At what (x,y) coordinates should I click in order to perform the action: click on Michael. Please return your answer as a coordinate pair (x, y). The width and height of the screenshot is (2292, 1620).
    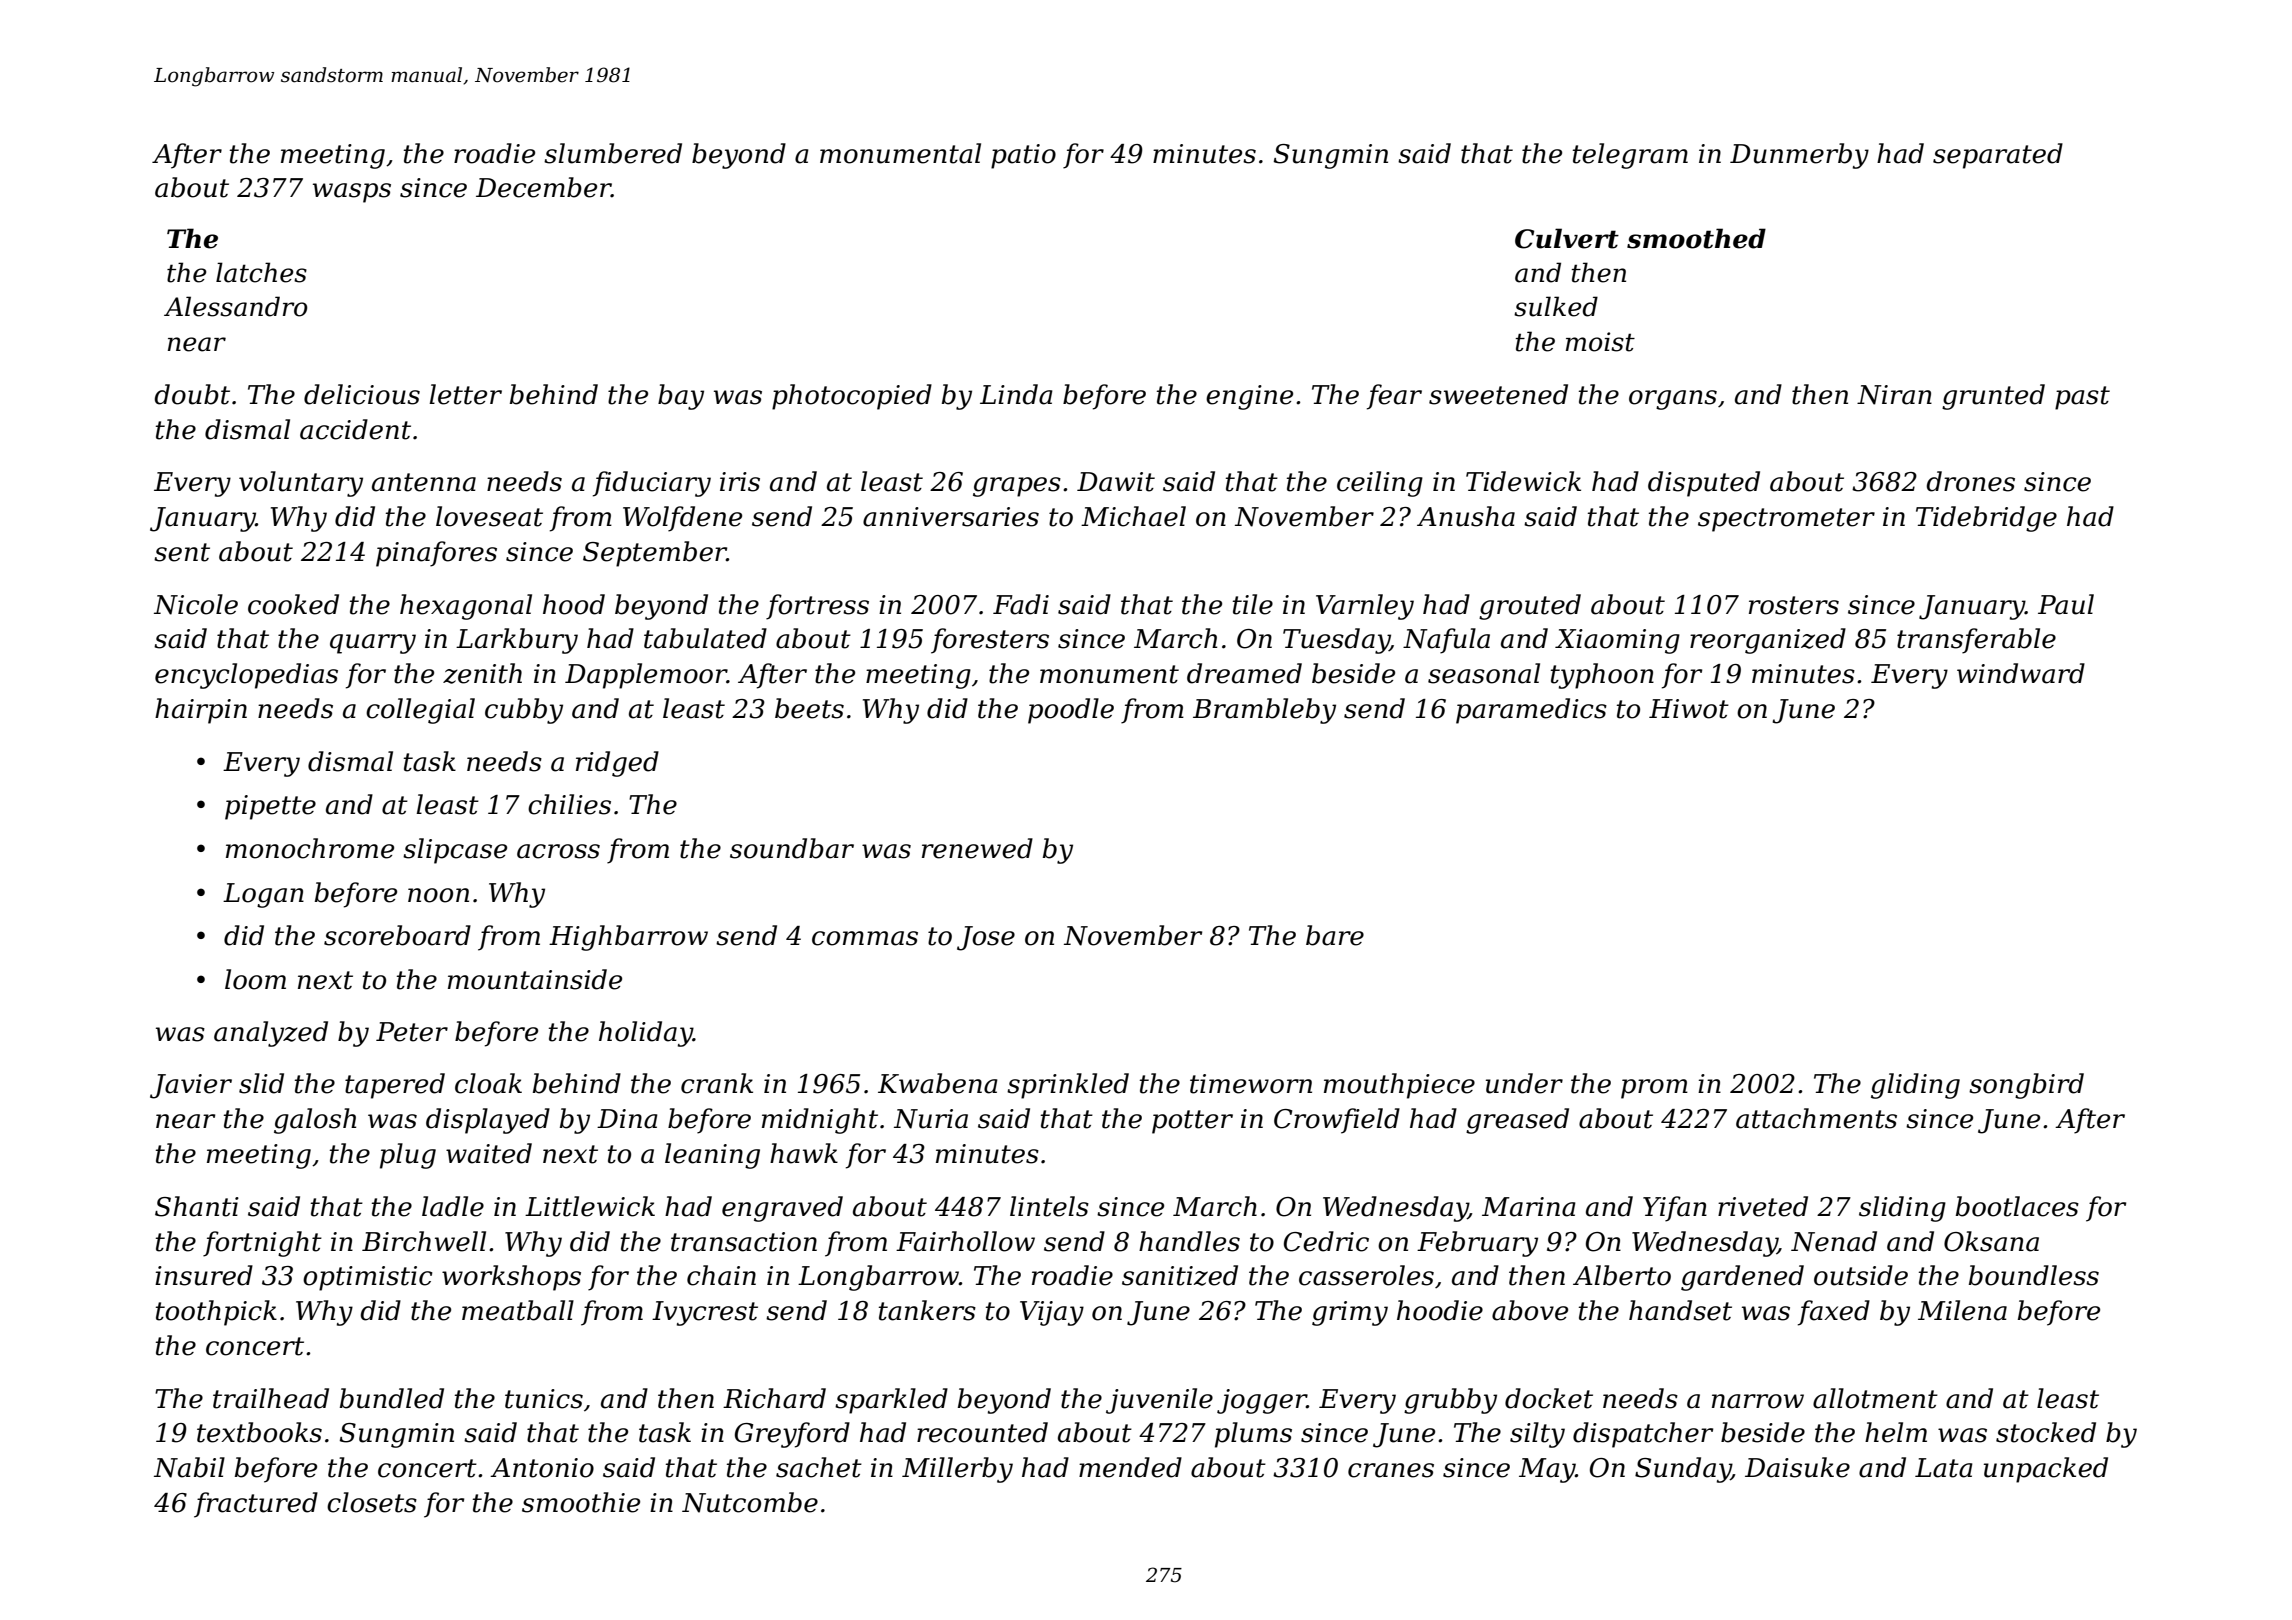
    Looking at the image, I should click on (1133, 516).
